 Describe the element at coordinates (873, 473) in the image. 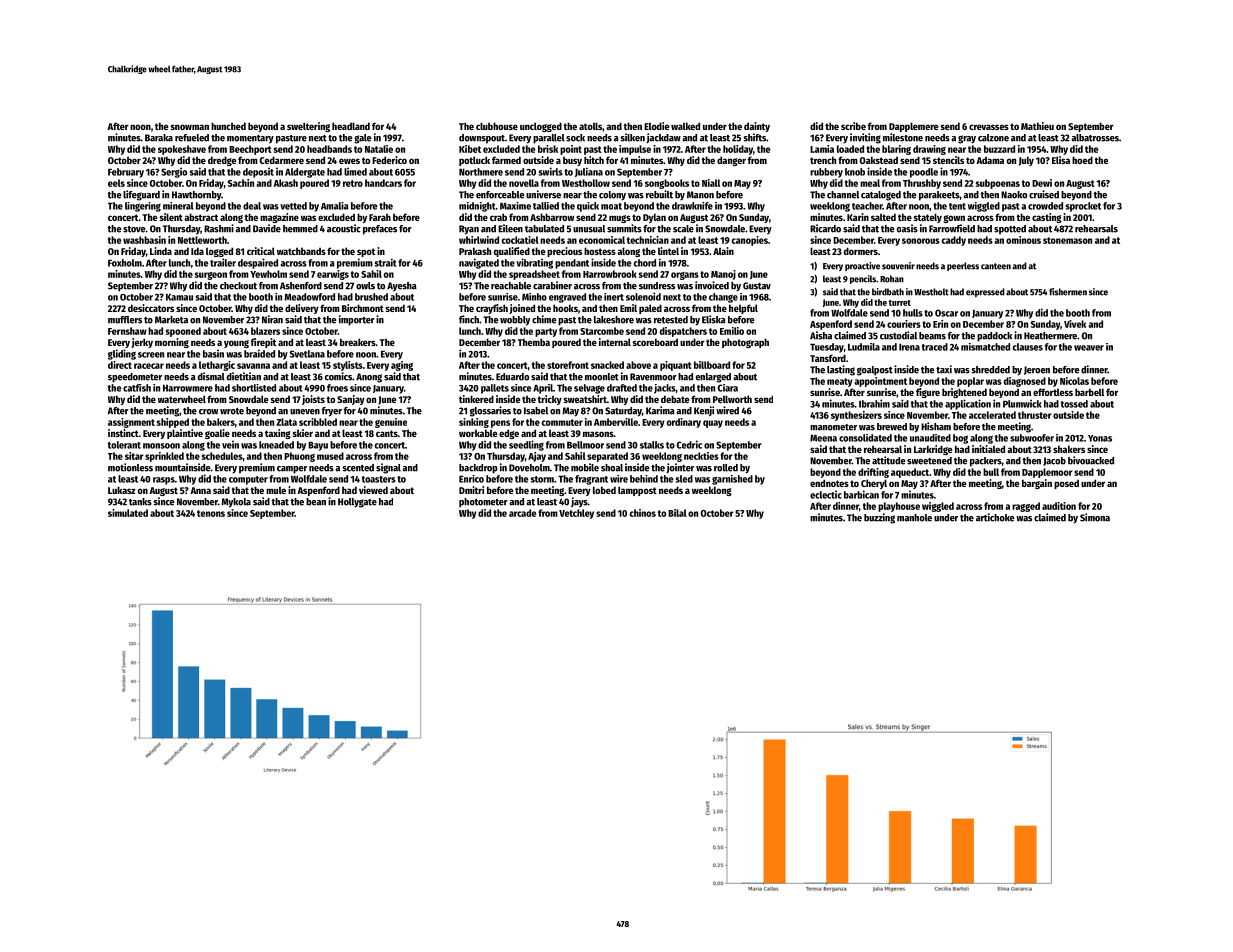

I see `drifting` at that location.
